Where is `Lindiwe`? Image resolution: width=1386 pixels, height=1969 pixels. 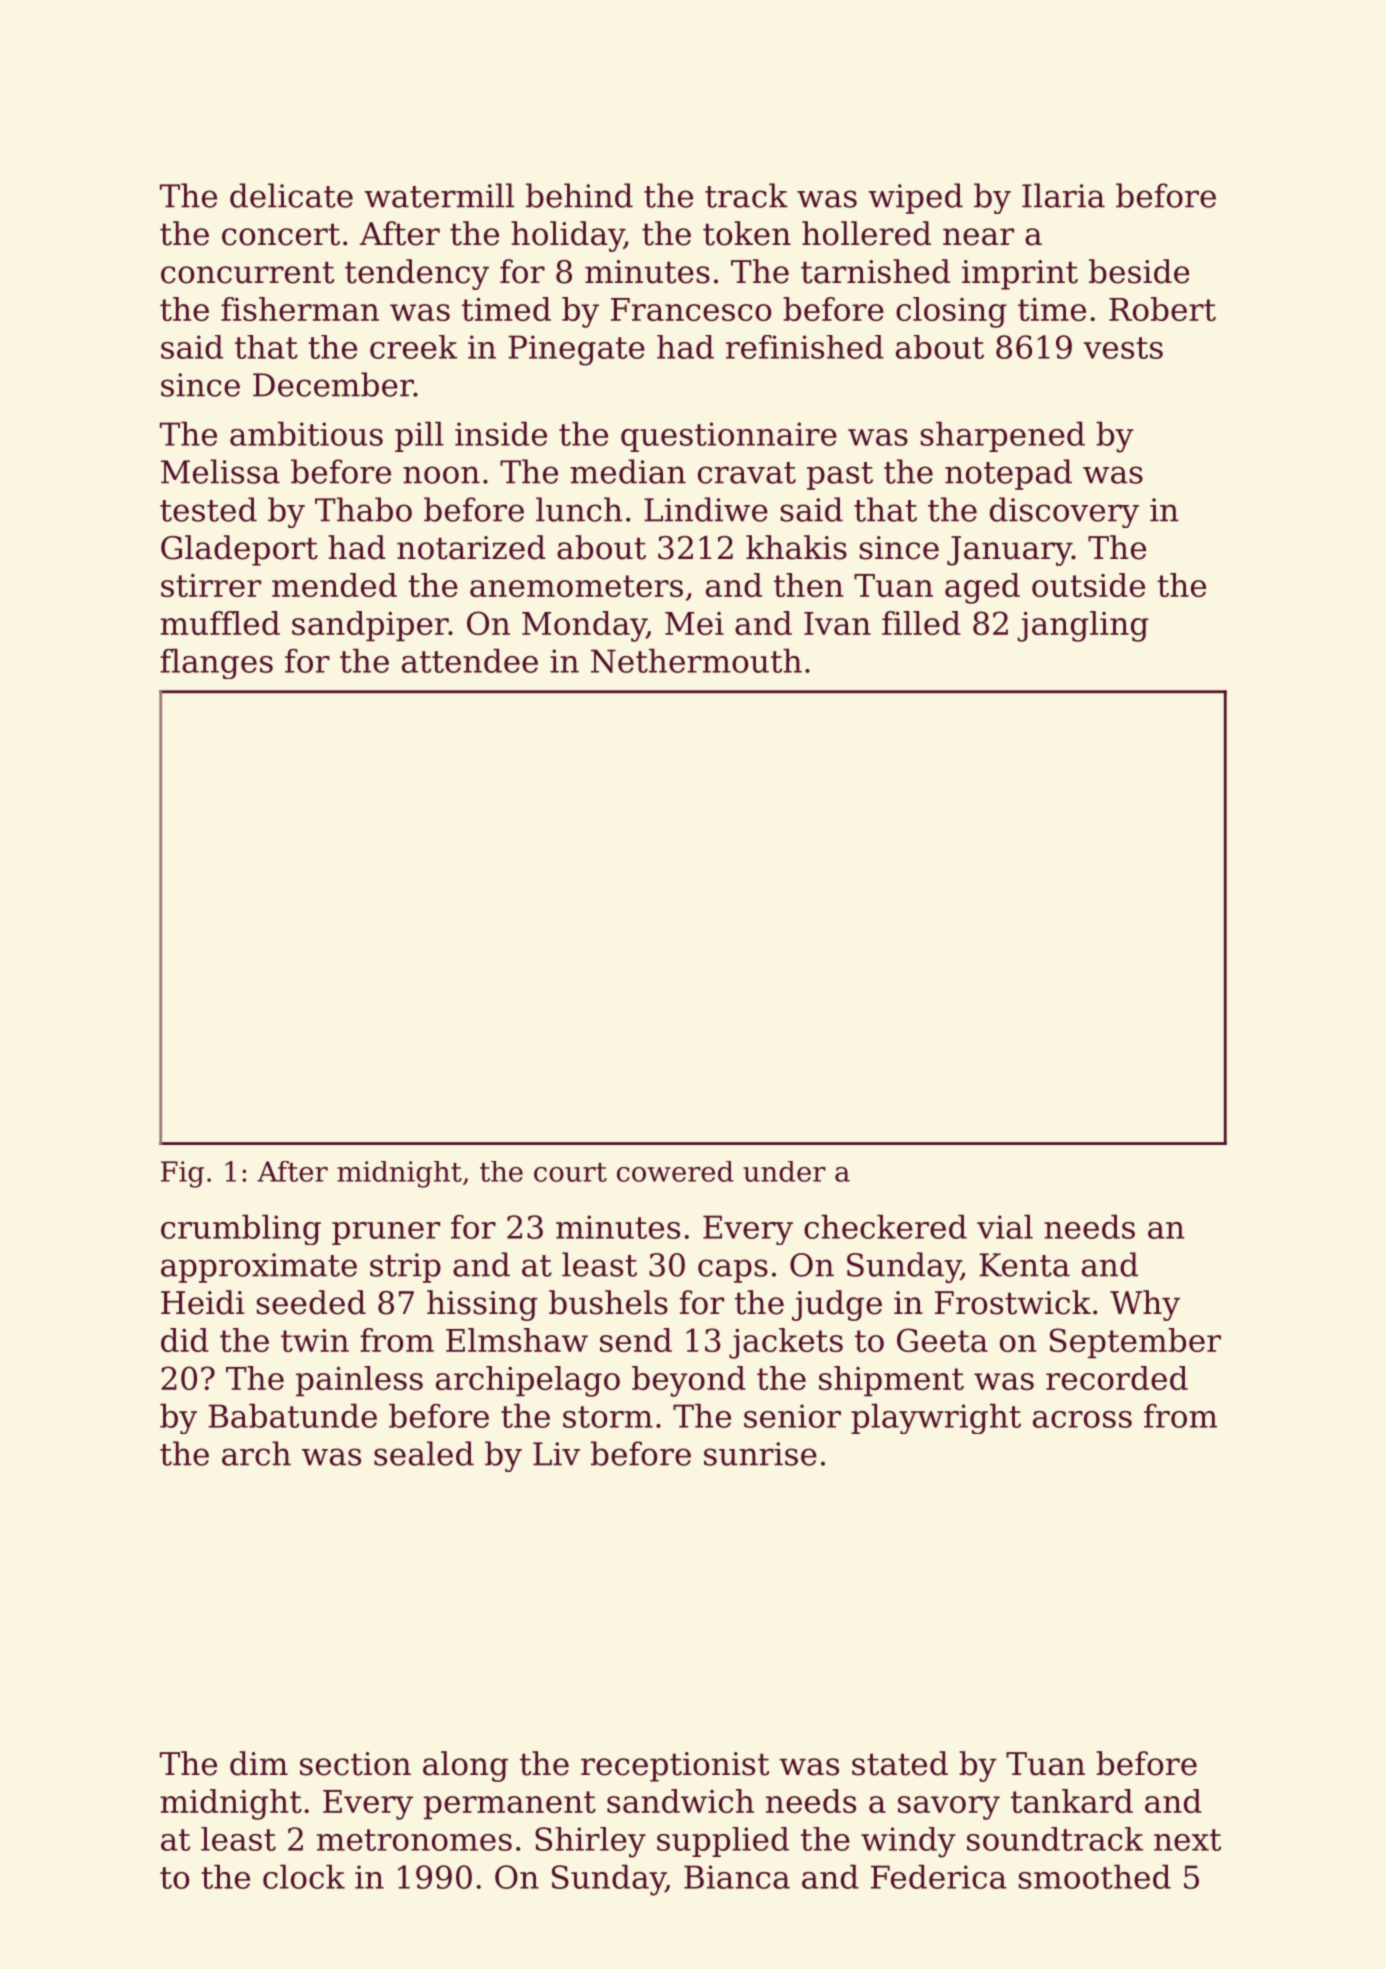 Lindiwe is located at coordinates (706, 509).
